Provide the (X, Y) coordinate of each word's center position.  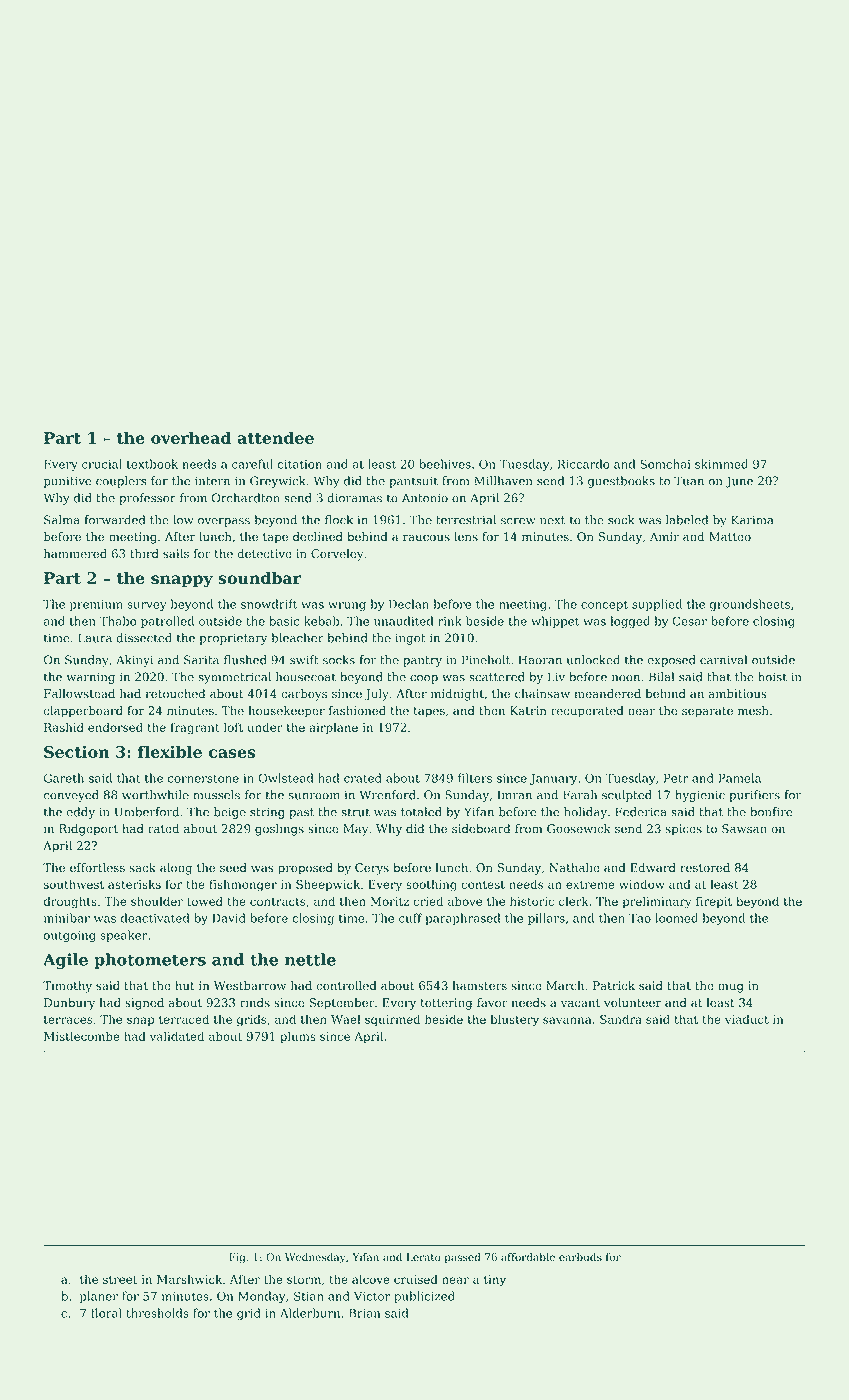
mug (731, 988)
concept (604, 605)
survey (147, 606)
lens (466, 537)
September (342, 1004)
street (120, 1280)
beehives (445, 464)
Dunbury (69, 1004)
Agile (65, 961)
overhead (191, 437)
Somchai (665, 464)
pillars (546, 919)
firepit (714, 902)
